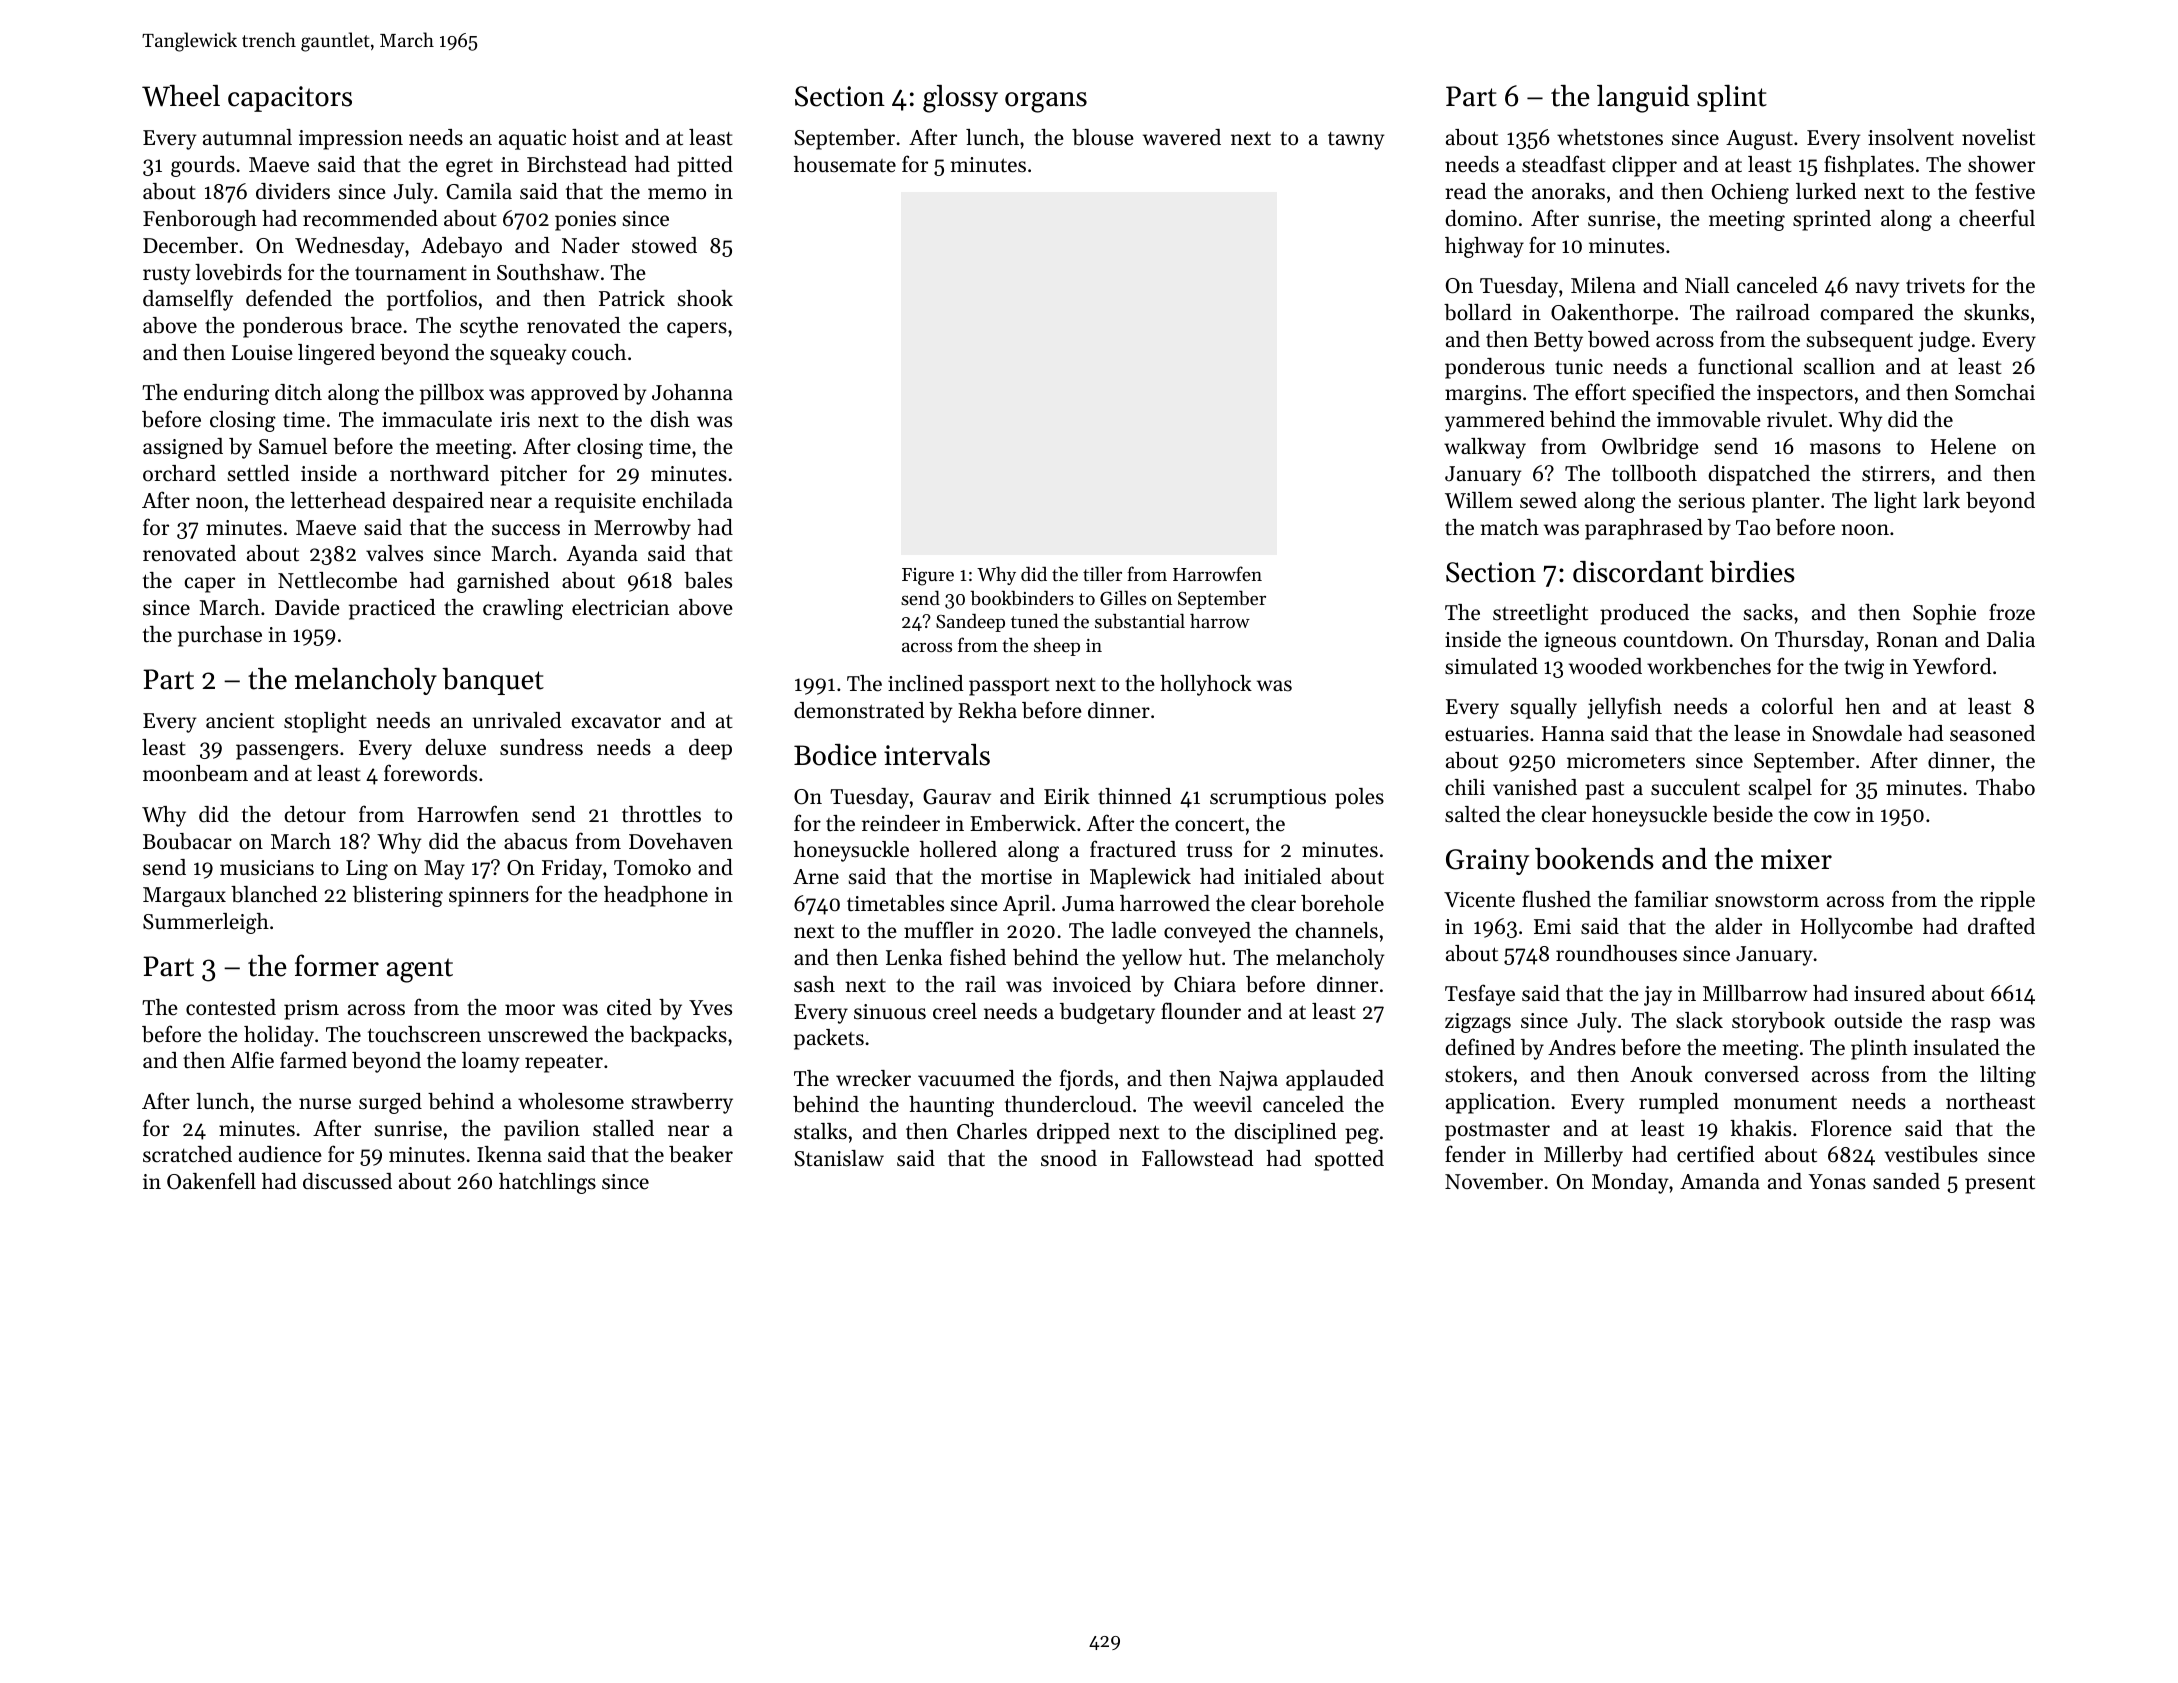 The image size is (2178, 1683). I want to click on Amanda, so click(1720, 1181).
